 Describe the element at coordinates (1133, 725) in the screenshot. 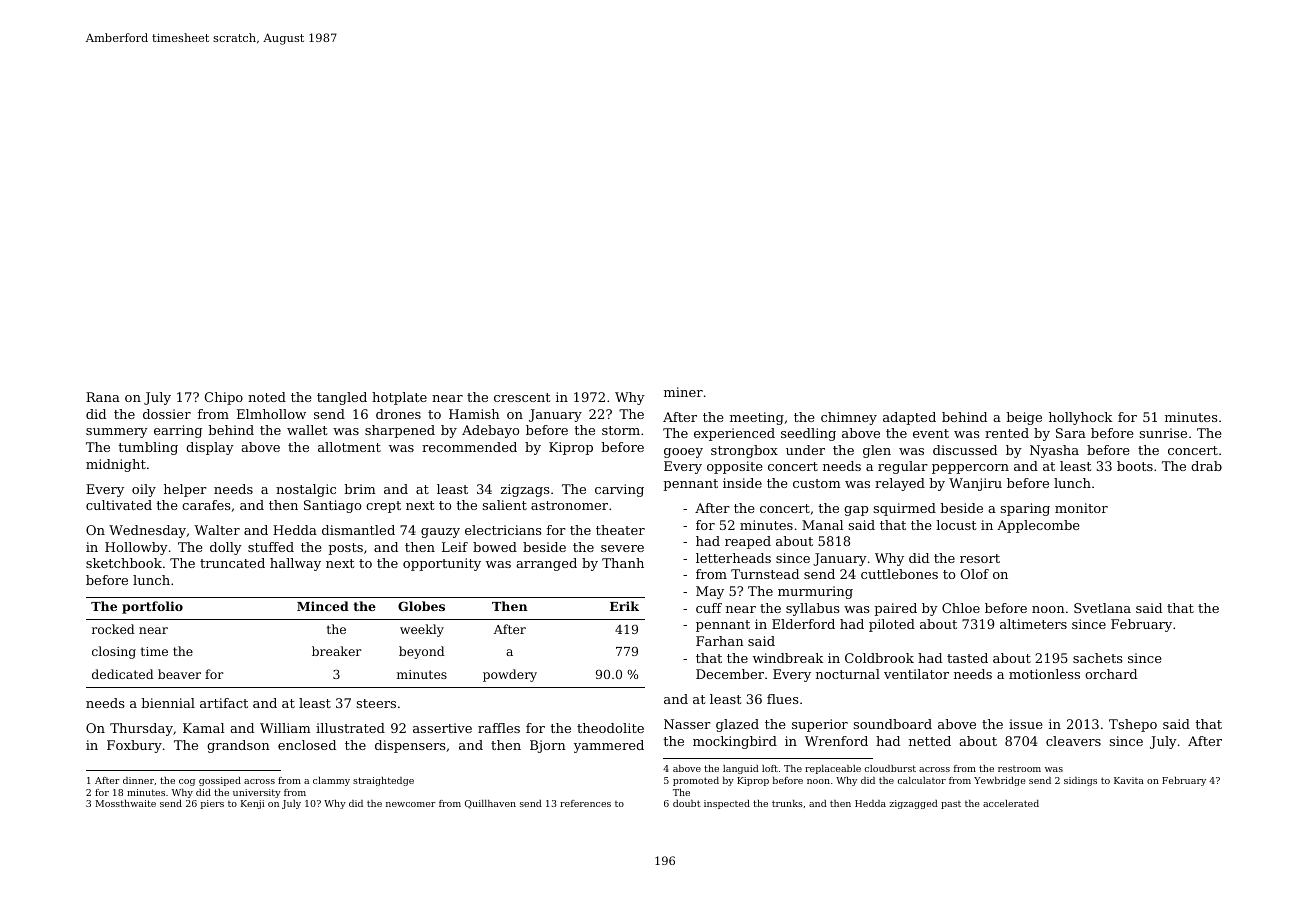

I see `Tshepo` at that location.
